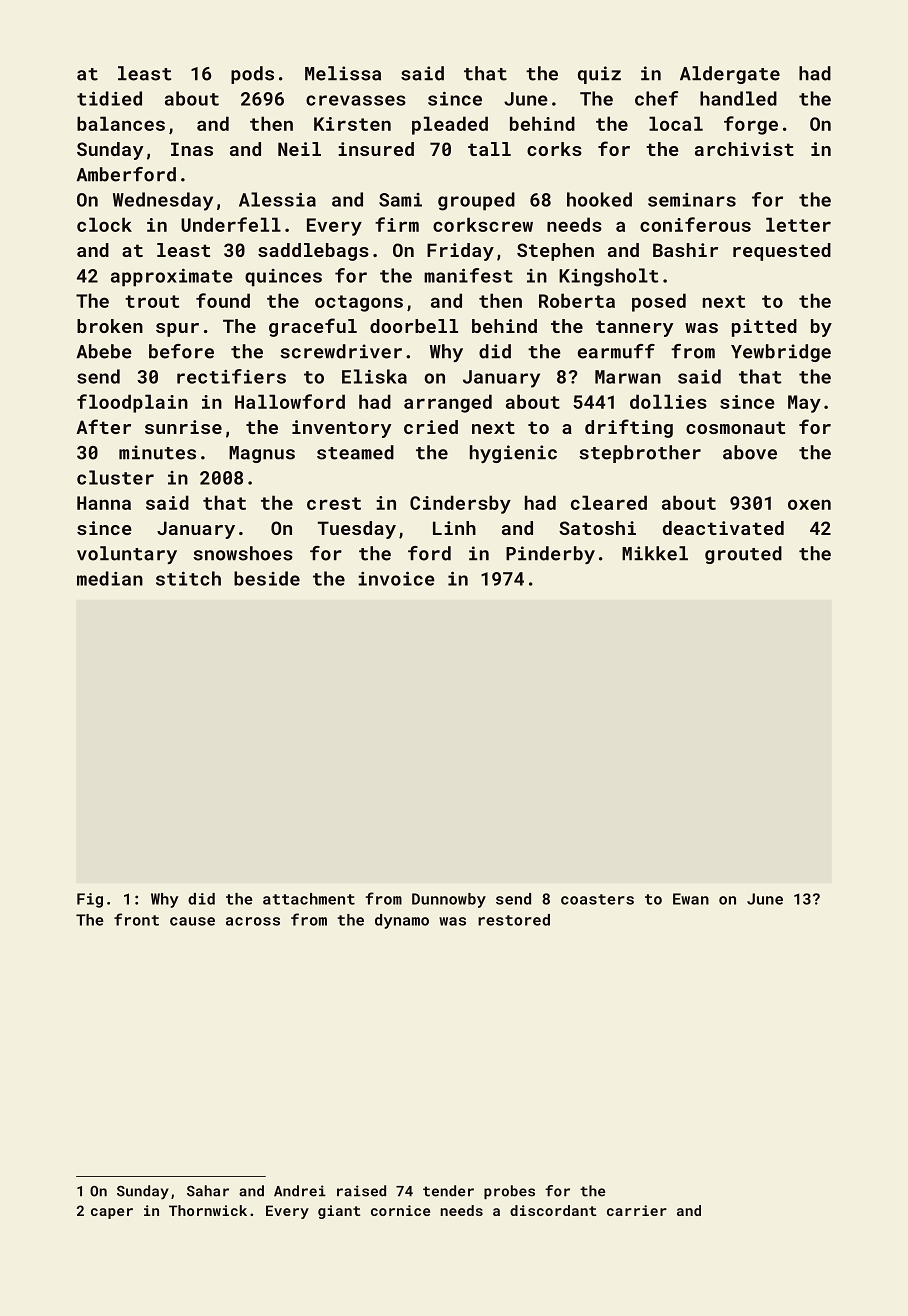 Image resolution: width=908 pixels, height=1316 pixels. What do you see at coordinates (509, 1192) in the page?
I see `probes` at bounding box center [509, 1192].
